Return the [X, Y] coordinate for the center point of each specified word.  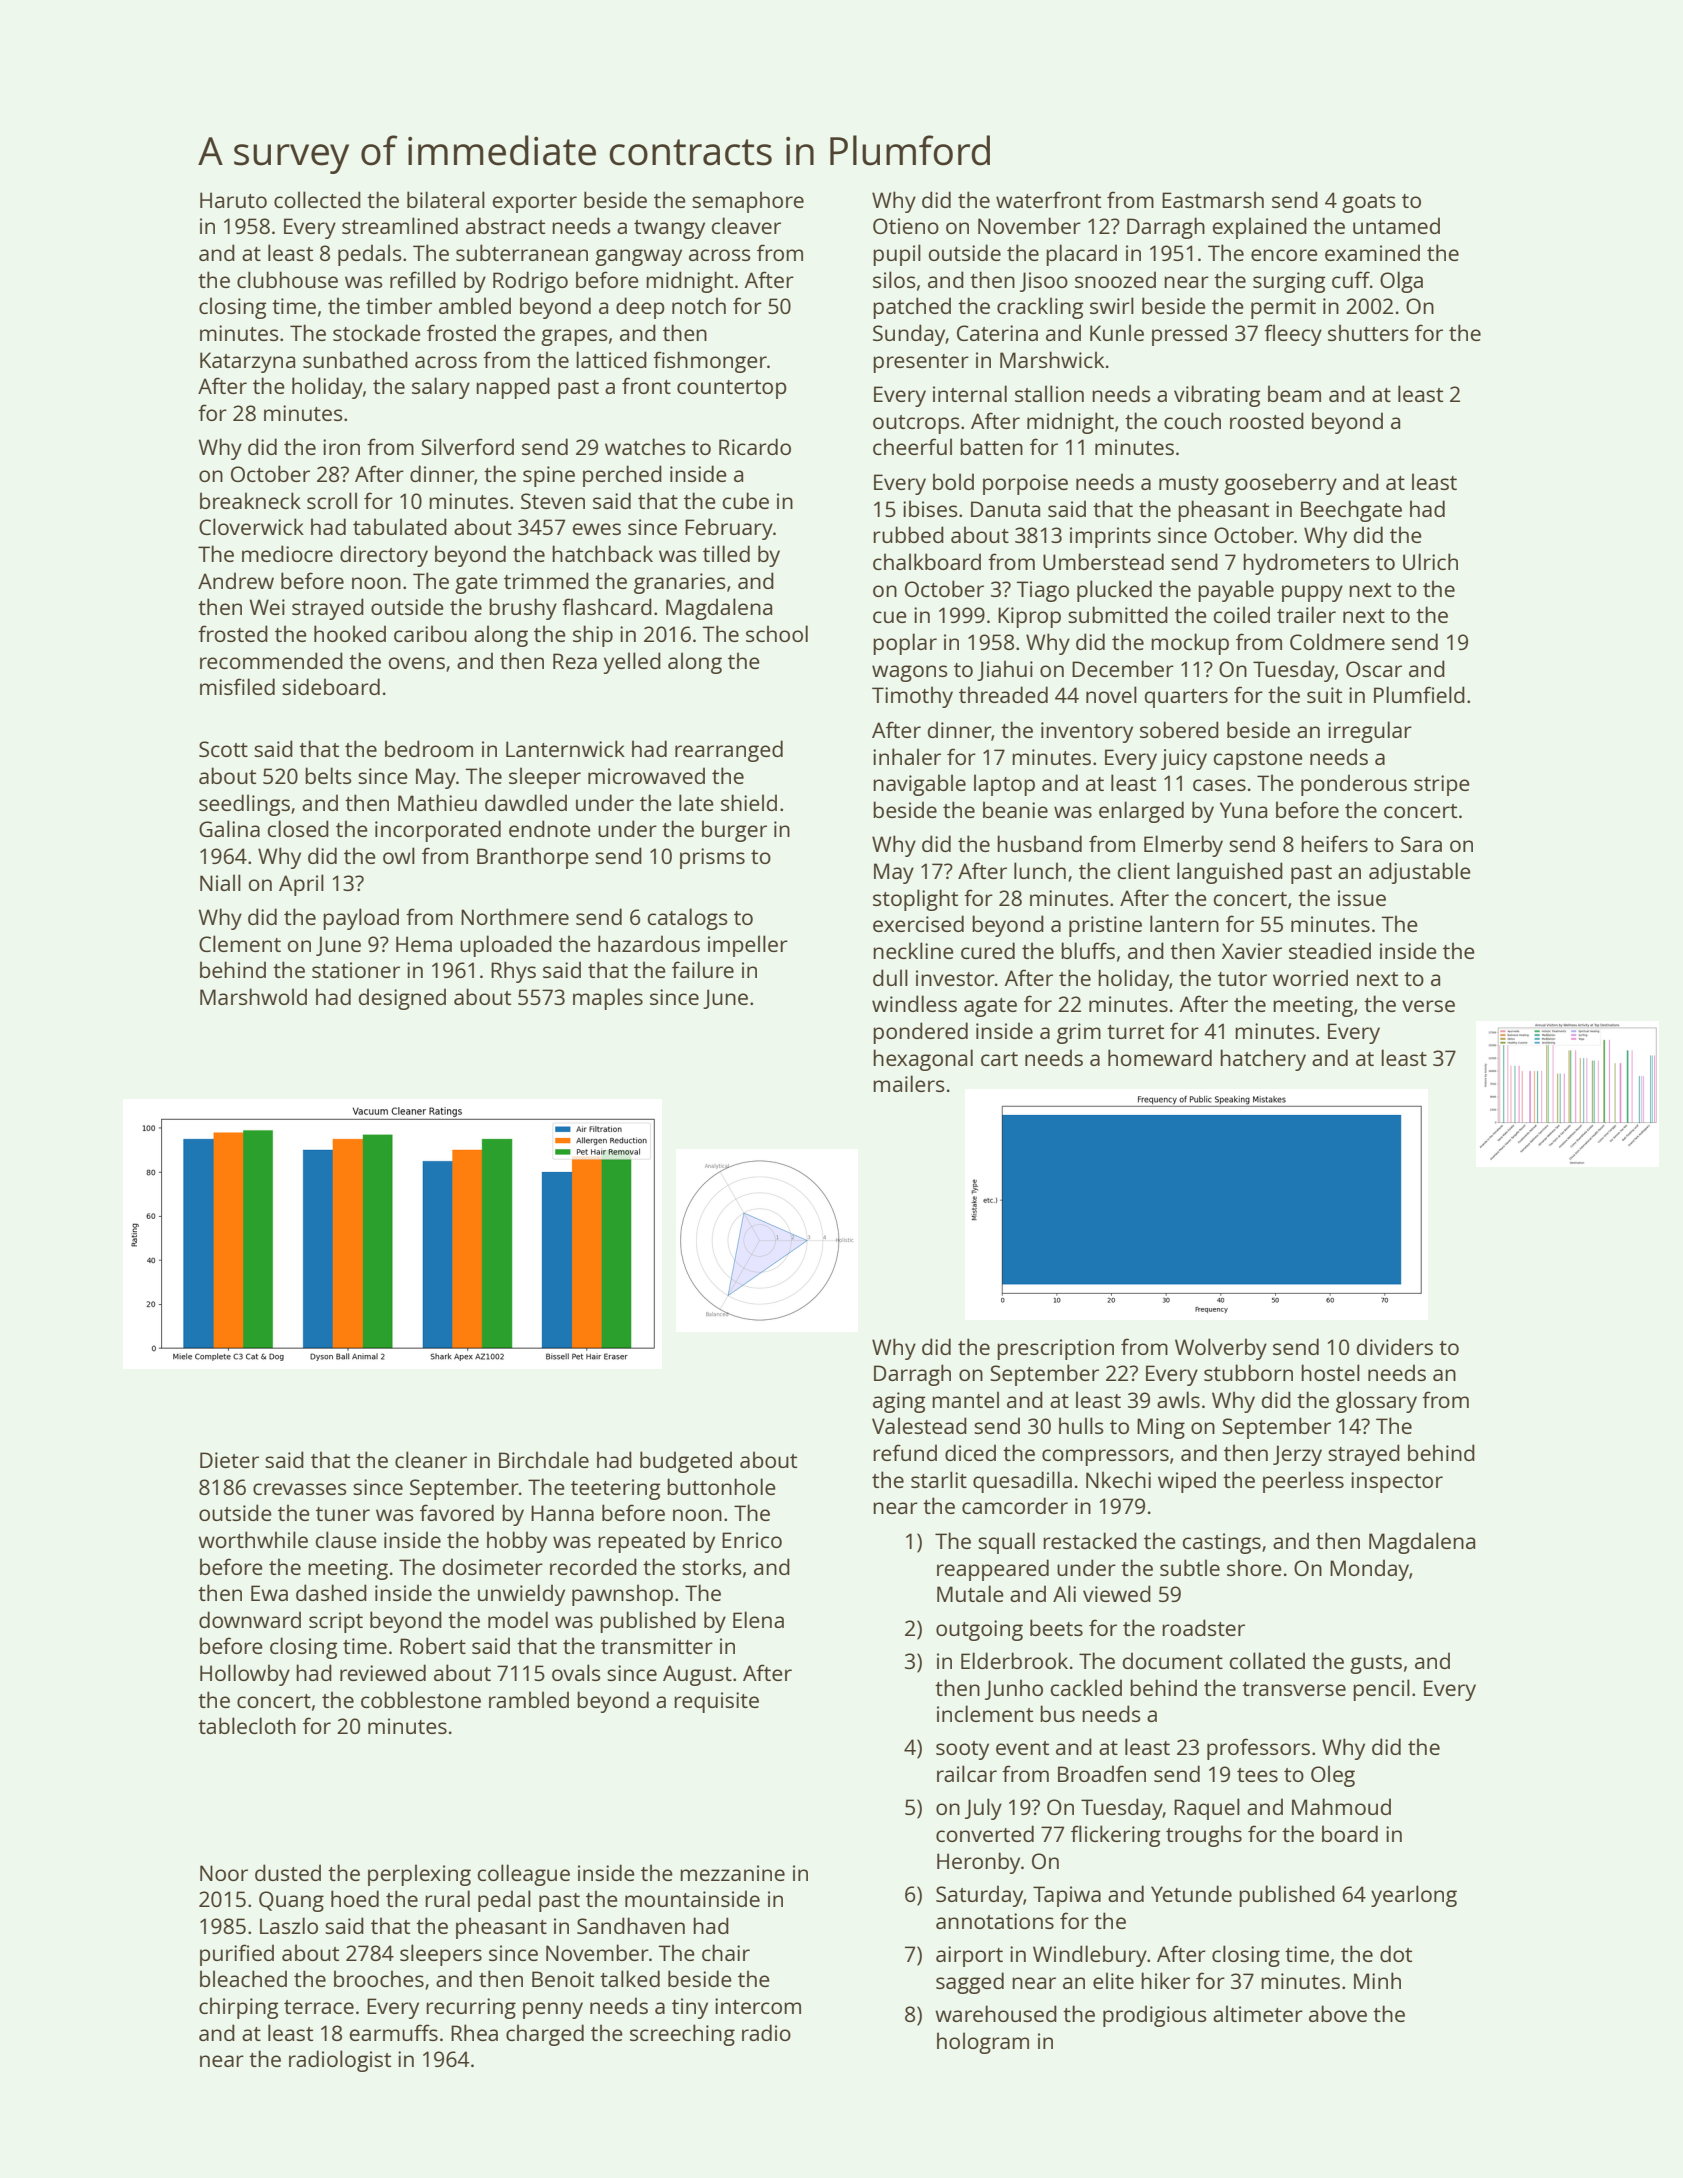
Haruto [233, 200]
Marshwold [253, 996]
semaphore [748, 202]
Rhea [474, 2032]
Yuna [1243, 810]
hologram [983, 2043]
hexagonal [923, 1060]
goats [1369, 203]
